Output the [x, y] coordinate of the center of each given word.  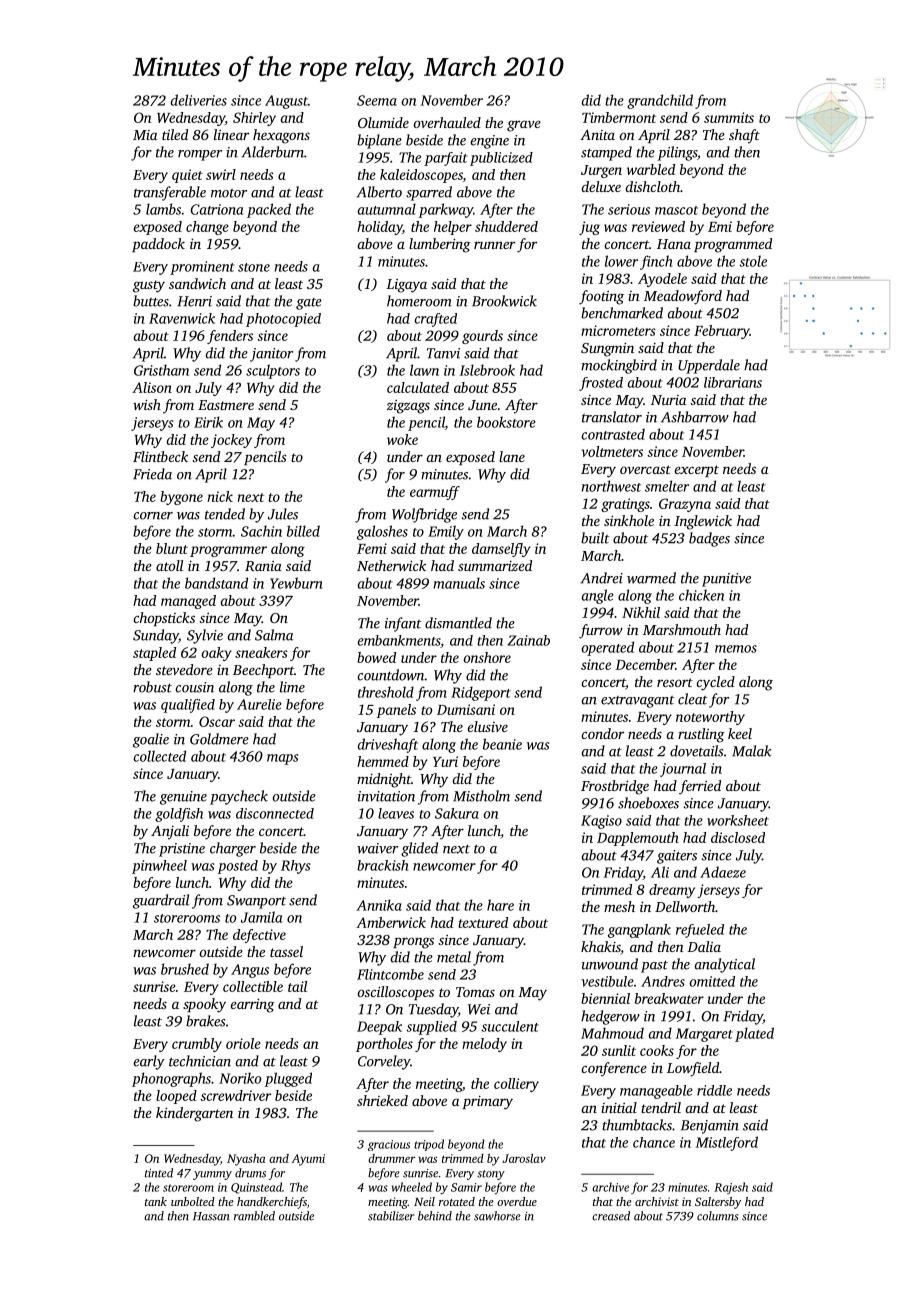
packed [269, 210]
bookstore [506, 422]
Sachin [261, 531]
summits [729, 117]
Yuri [445, 761]
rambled [254, 1216]
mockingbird [619, 366]
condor [602, 733]
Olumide [383, 122]
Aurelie [259, 704]
